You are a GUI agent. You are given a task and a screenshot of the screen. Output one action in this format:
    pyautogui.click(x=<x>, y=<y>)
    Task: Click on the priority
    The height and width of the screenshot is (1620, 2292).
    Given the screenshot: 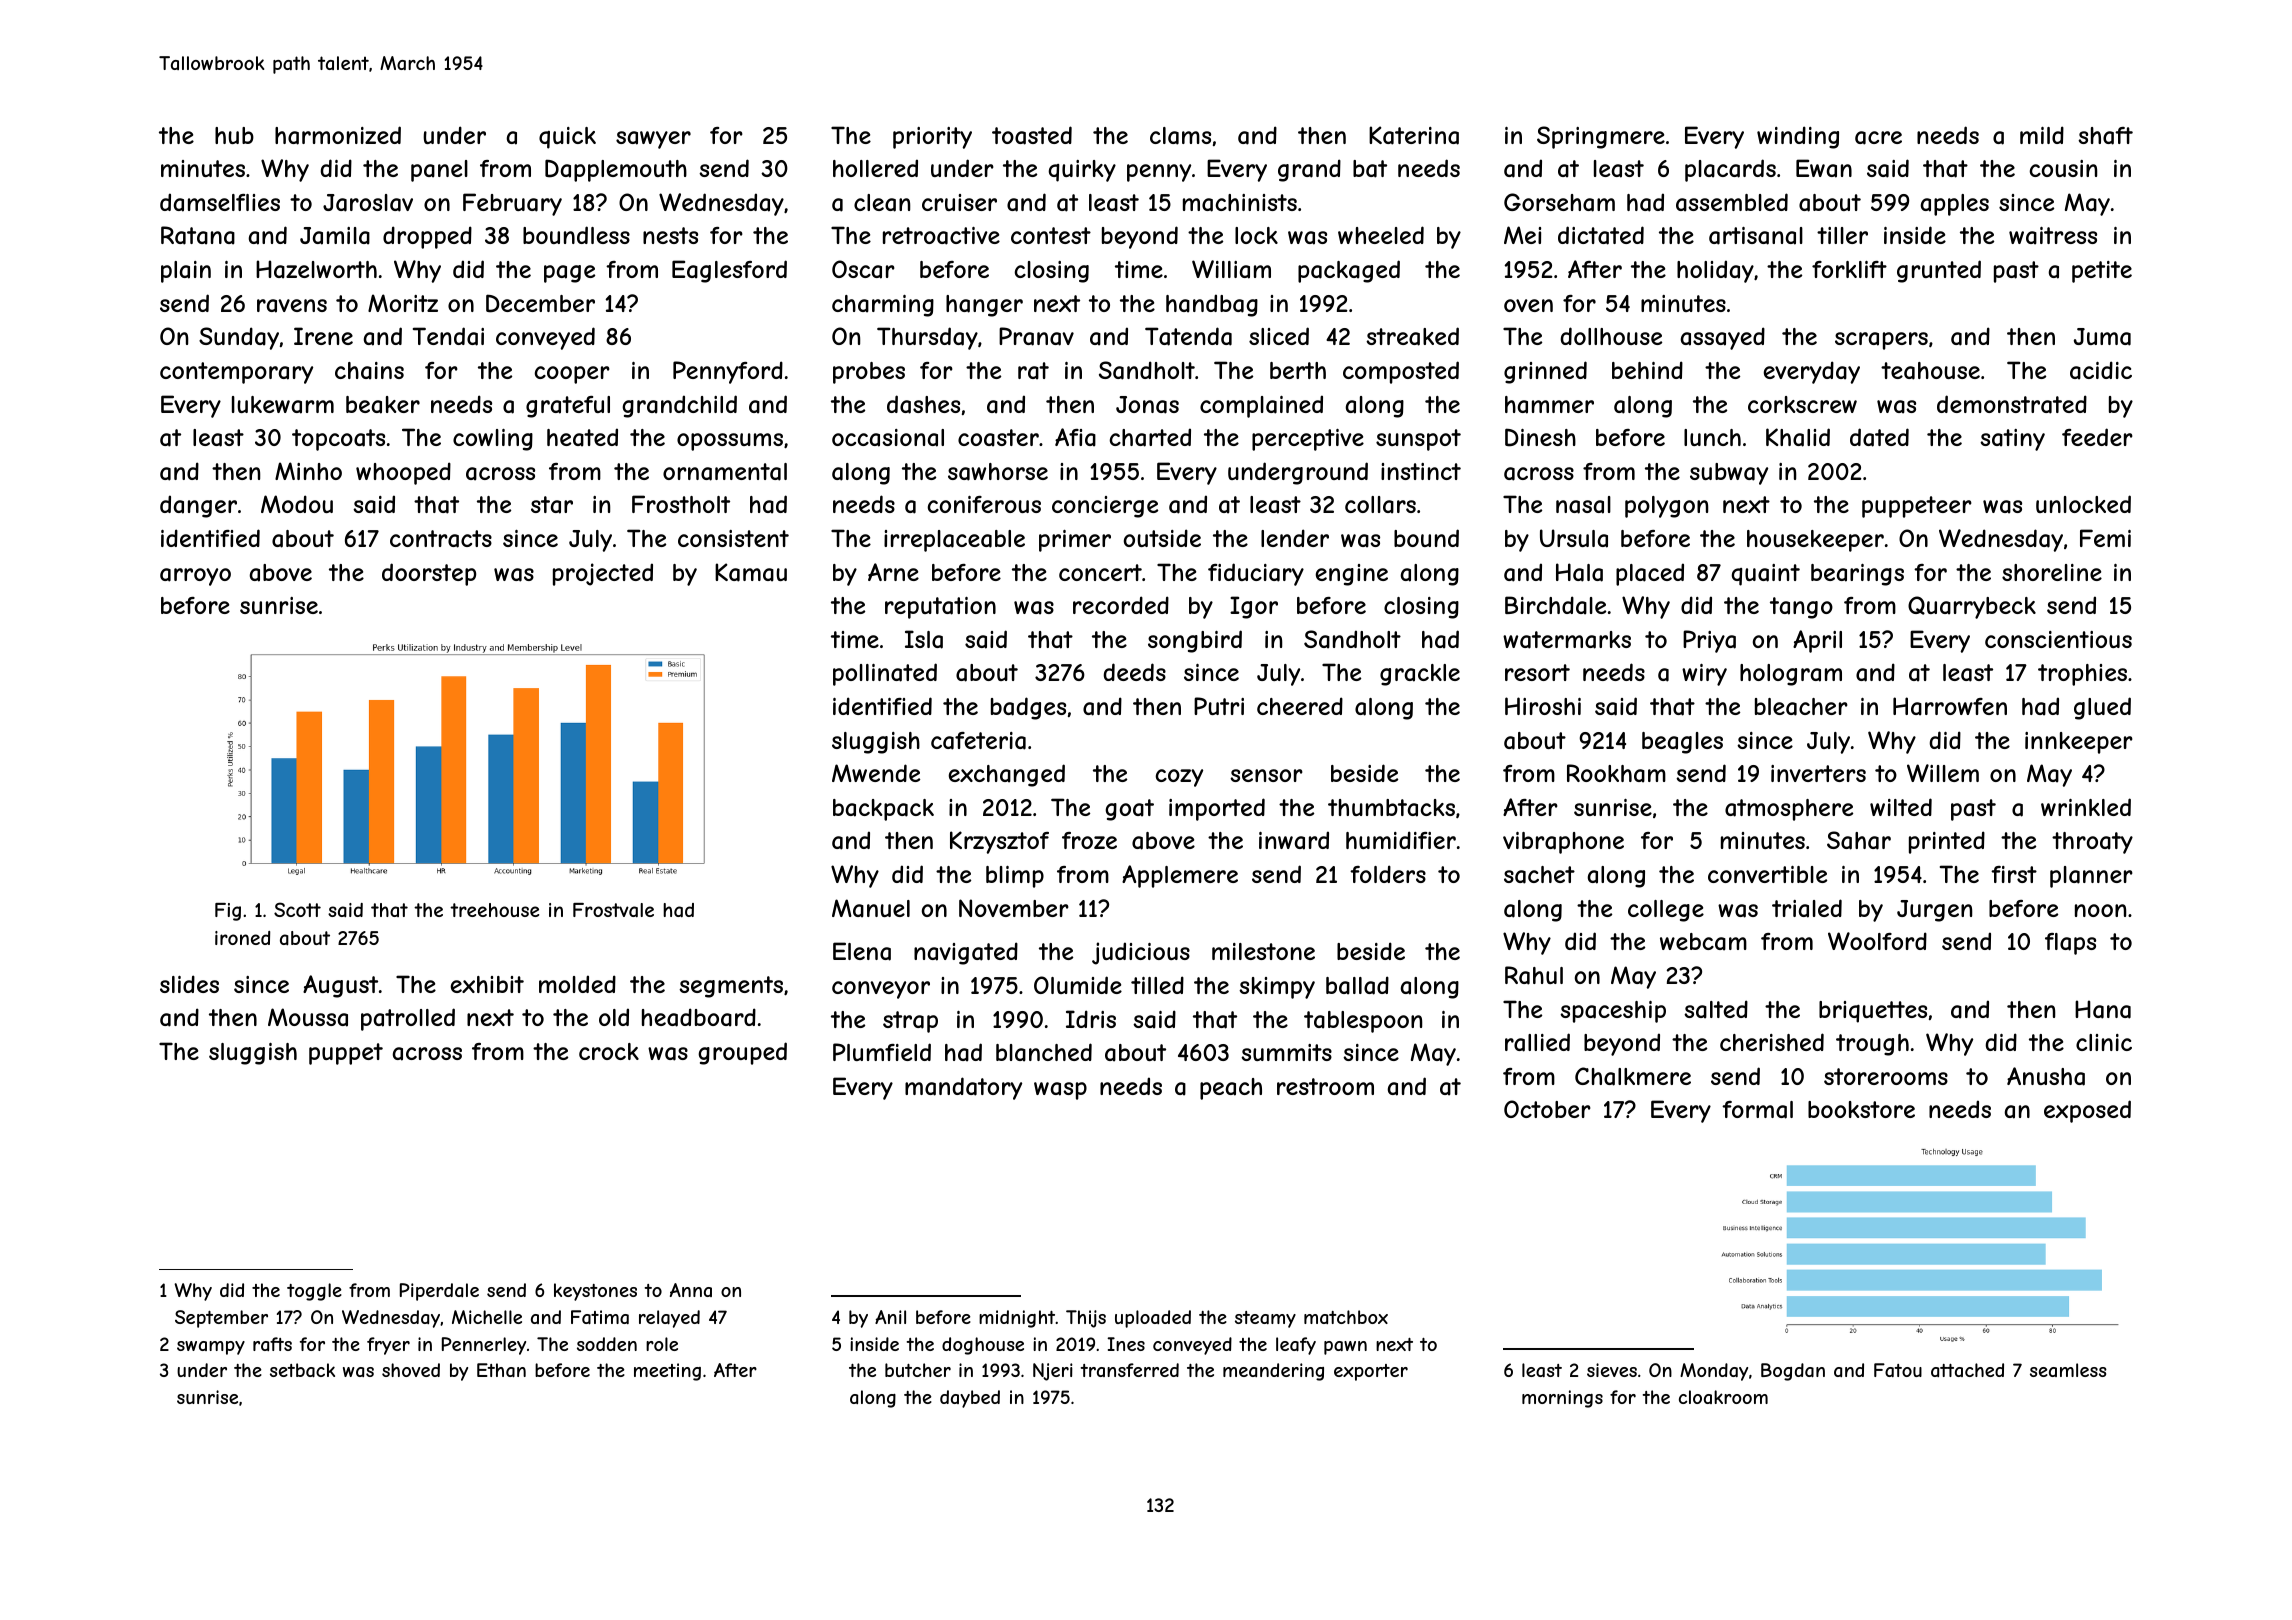 What is the action you would take?
    pyautogui.click(x=932, y=138)
